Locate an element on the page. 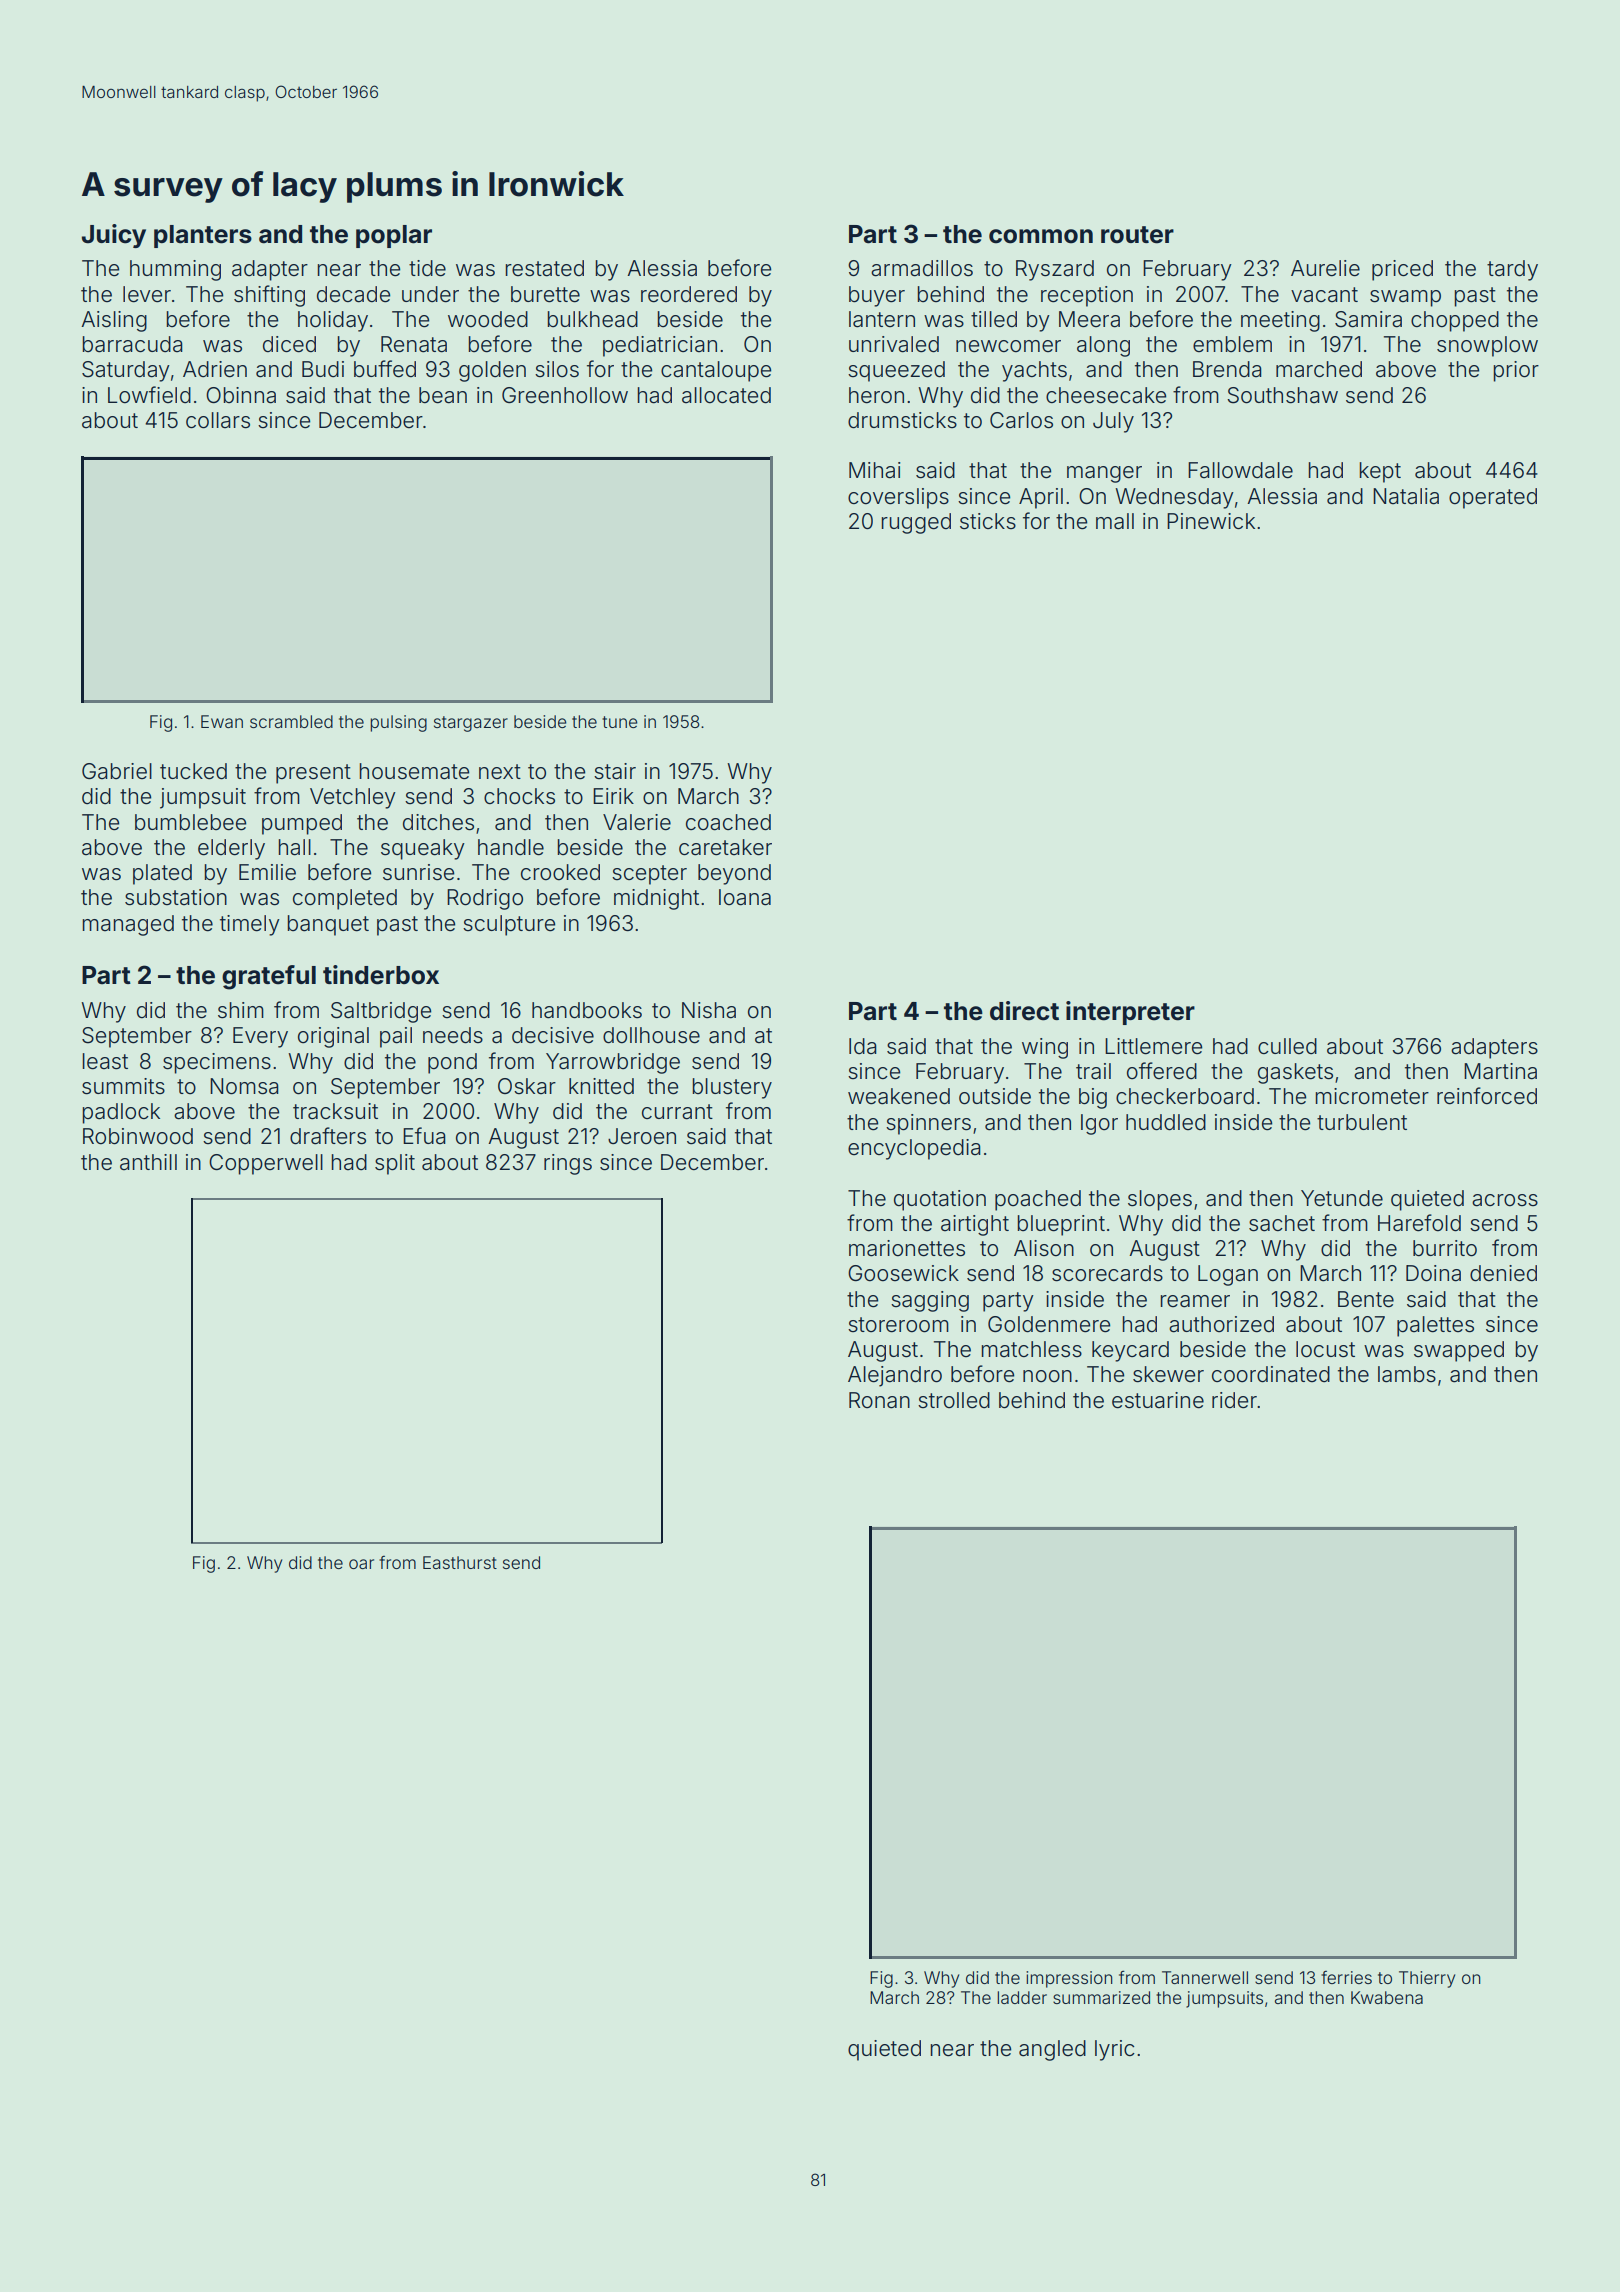  poplar is located at coordinates (394, 236).
